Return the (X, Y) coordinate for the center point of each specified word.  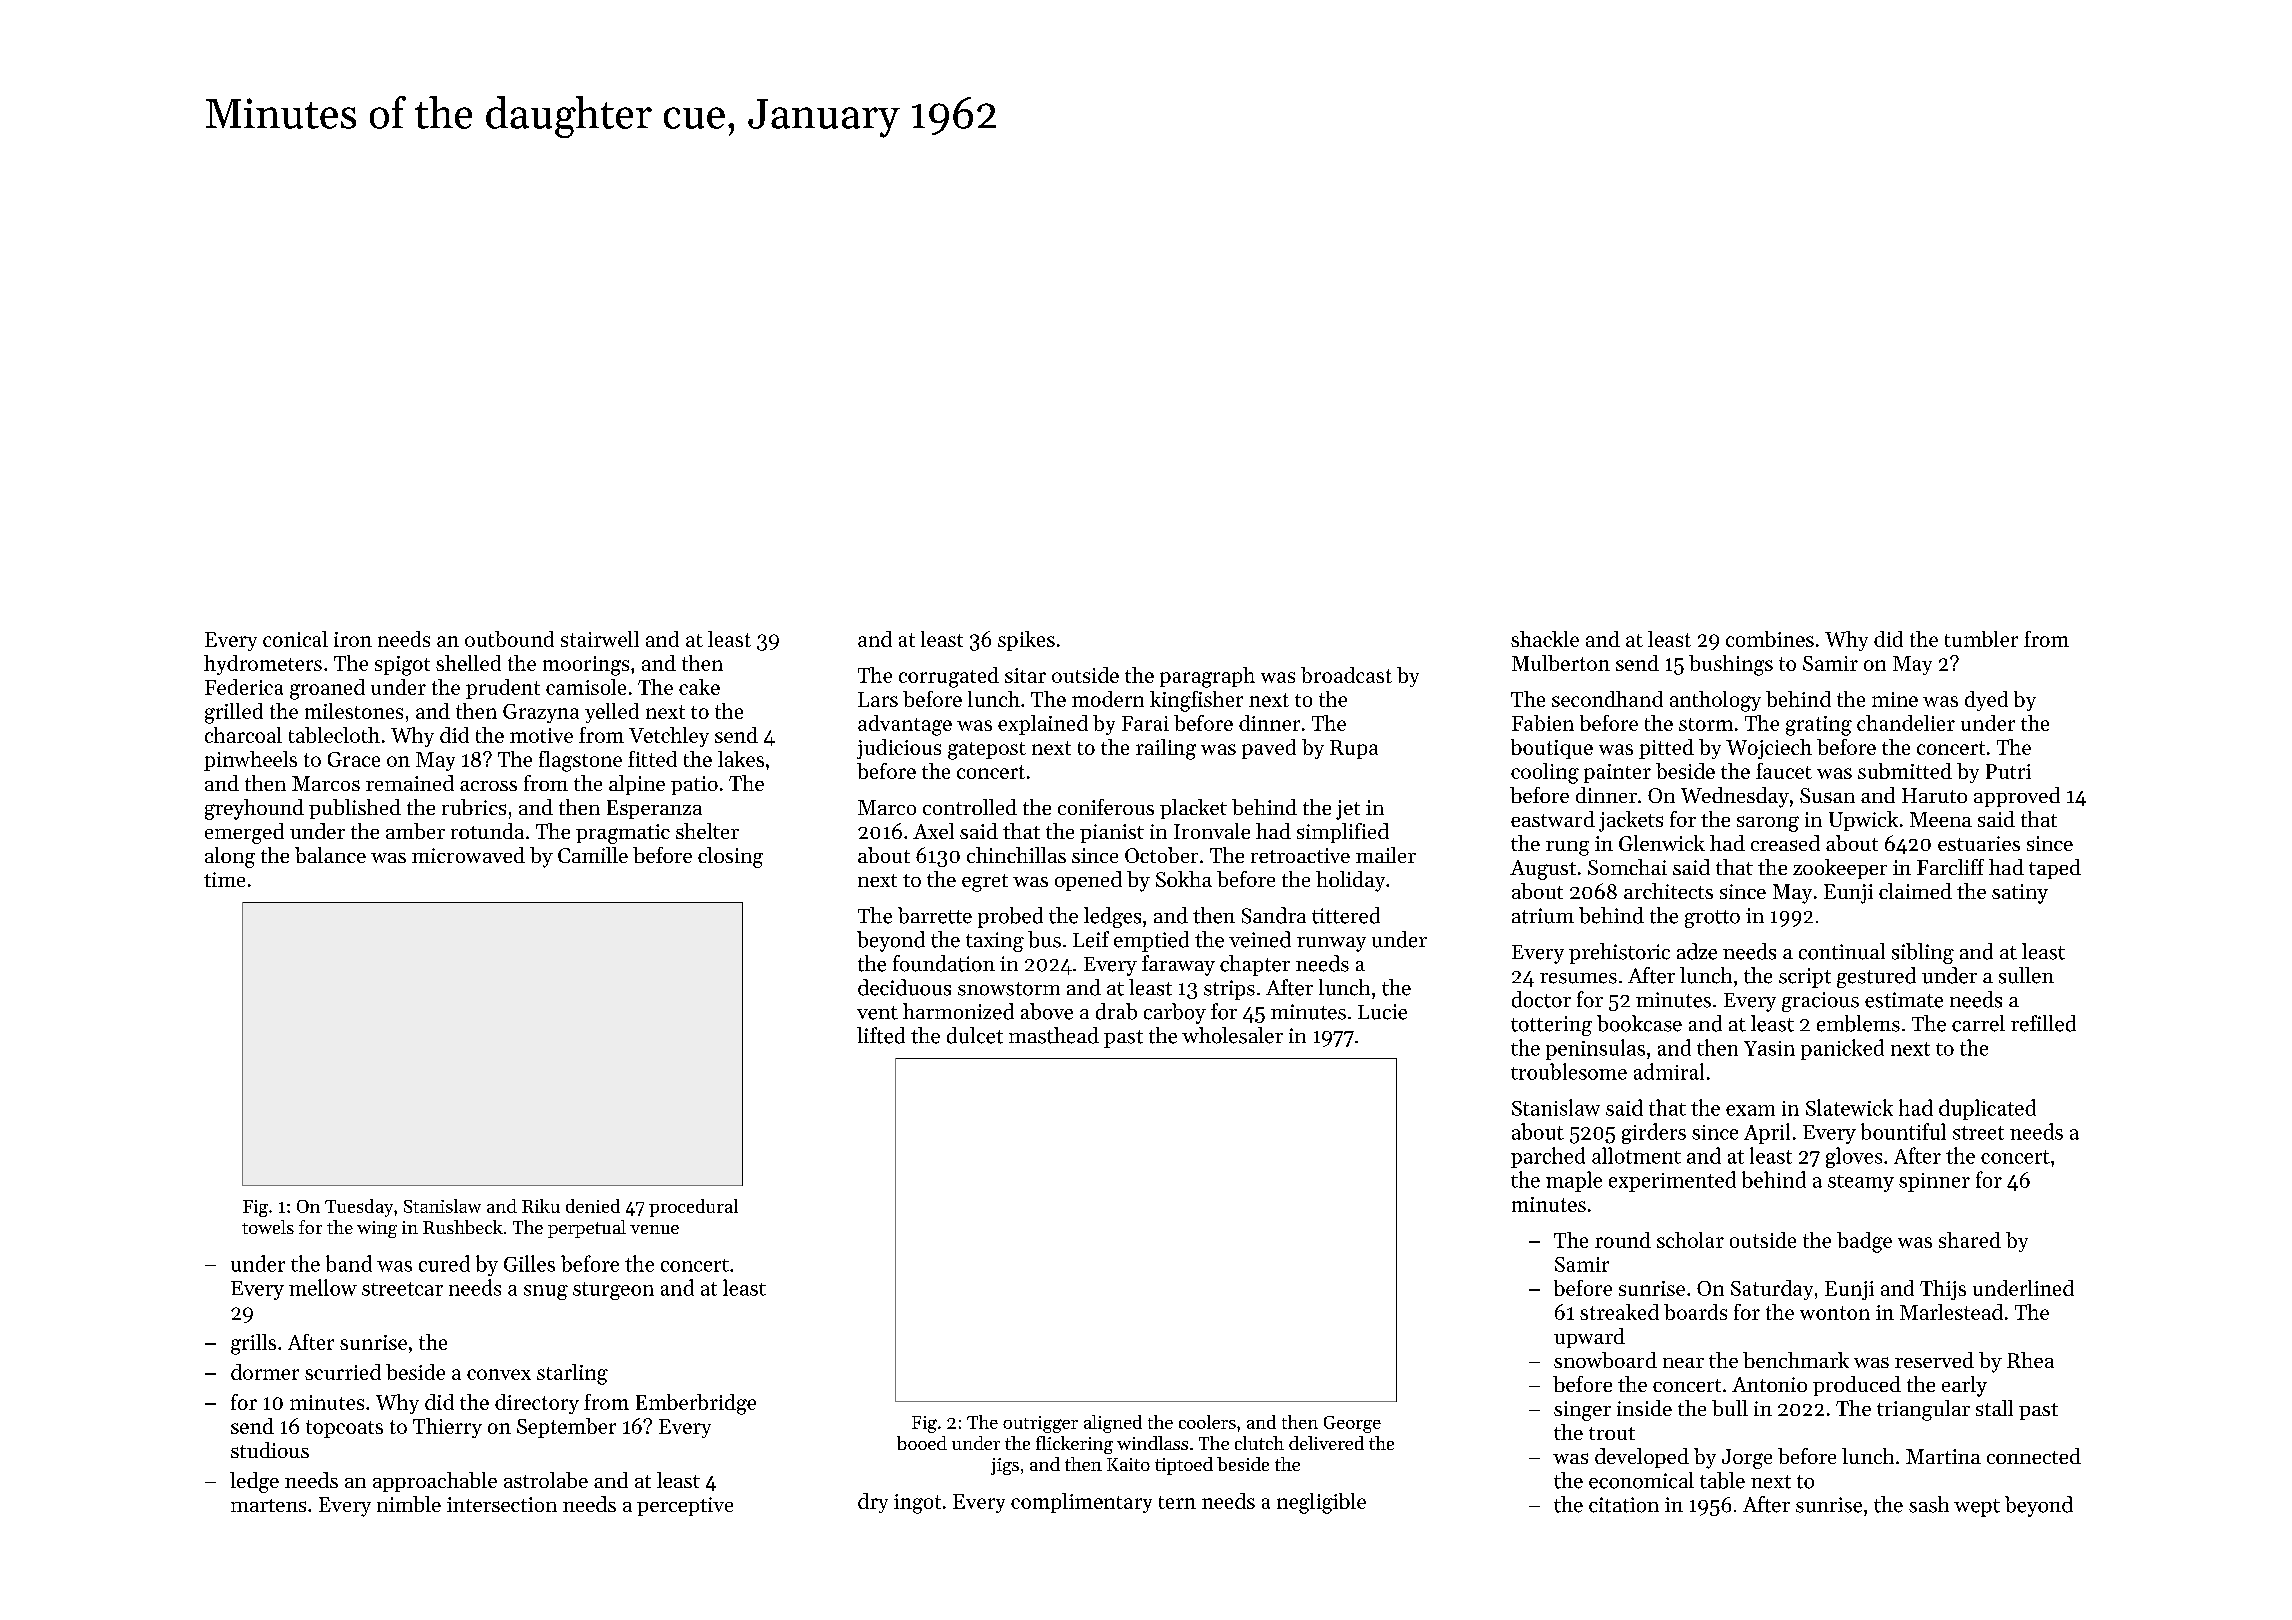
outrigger (1040, 1424)
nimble (409, 1504)
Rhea (2030, 1360)
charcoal (243, 735)
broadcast (1346, 675)
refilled (2043, 1023)
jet (1348, 810)
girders (1654, 1133)
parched (1548, 1157)
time (224, 879)
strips (1229, 990)
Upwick (1863, 821)
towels (268, 1227)
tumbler (1981, 639)
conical (295, 639)
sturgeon (613, 1291)
